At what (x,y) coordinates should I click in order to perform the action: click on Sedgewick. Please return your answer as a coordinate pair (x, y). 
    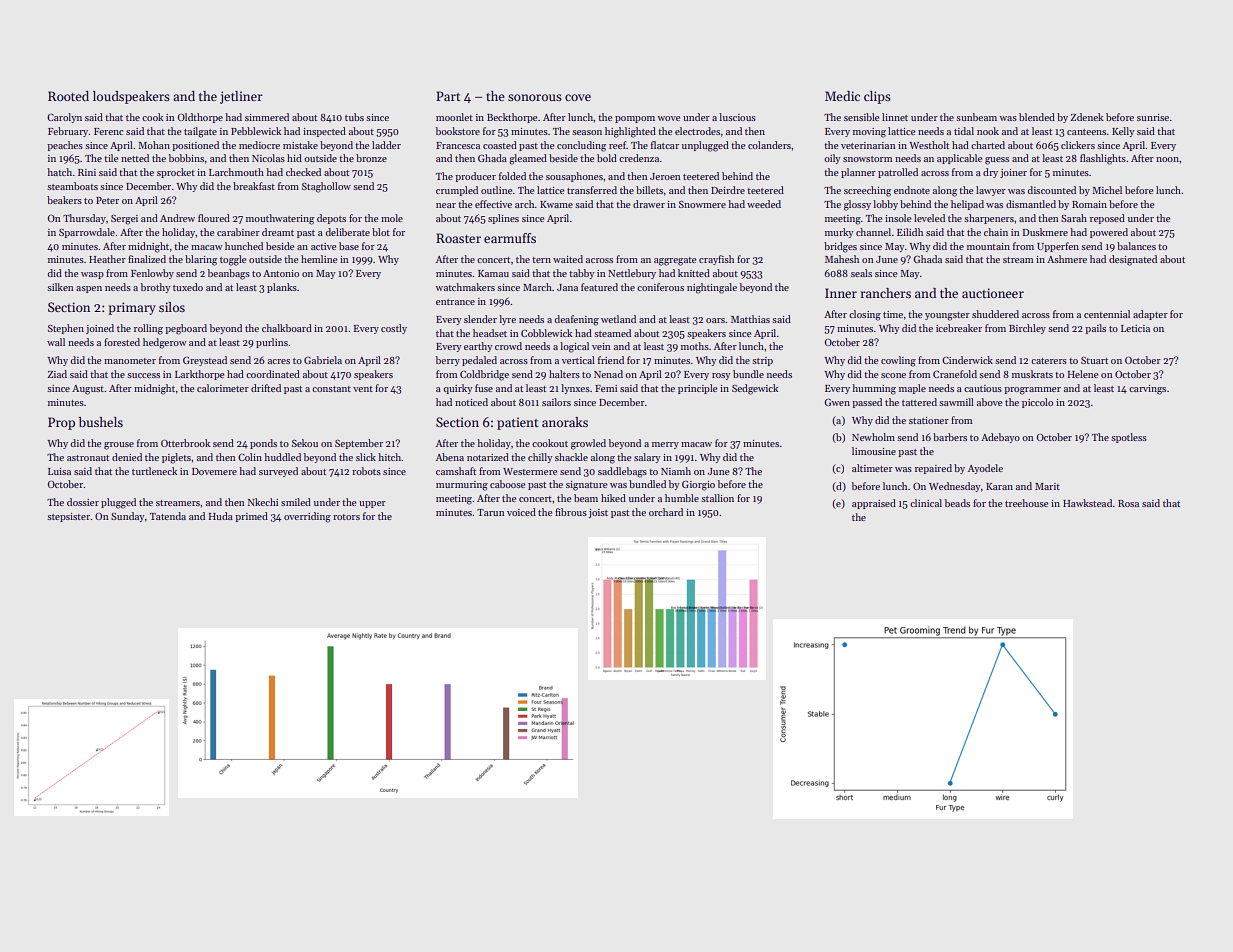
    Looking at the image, I should click on (755, 389).
